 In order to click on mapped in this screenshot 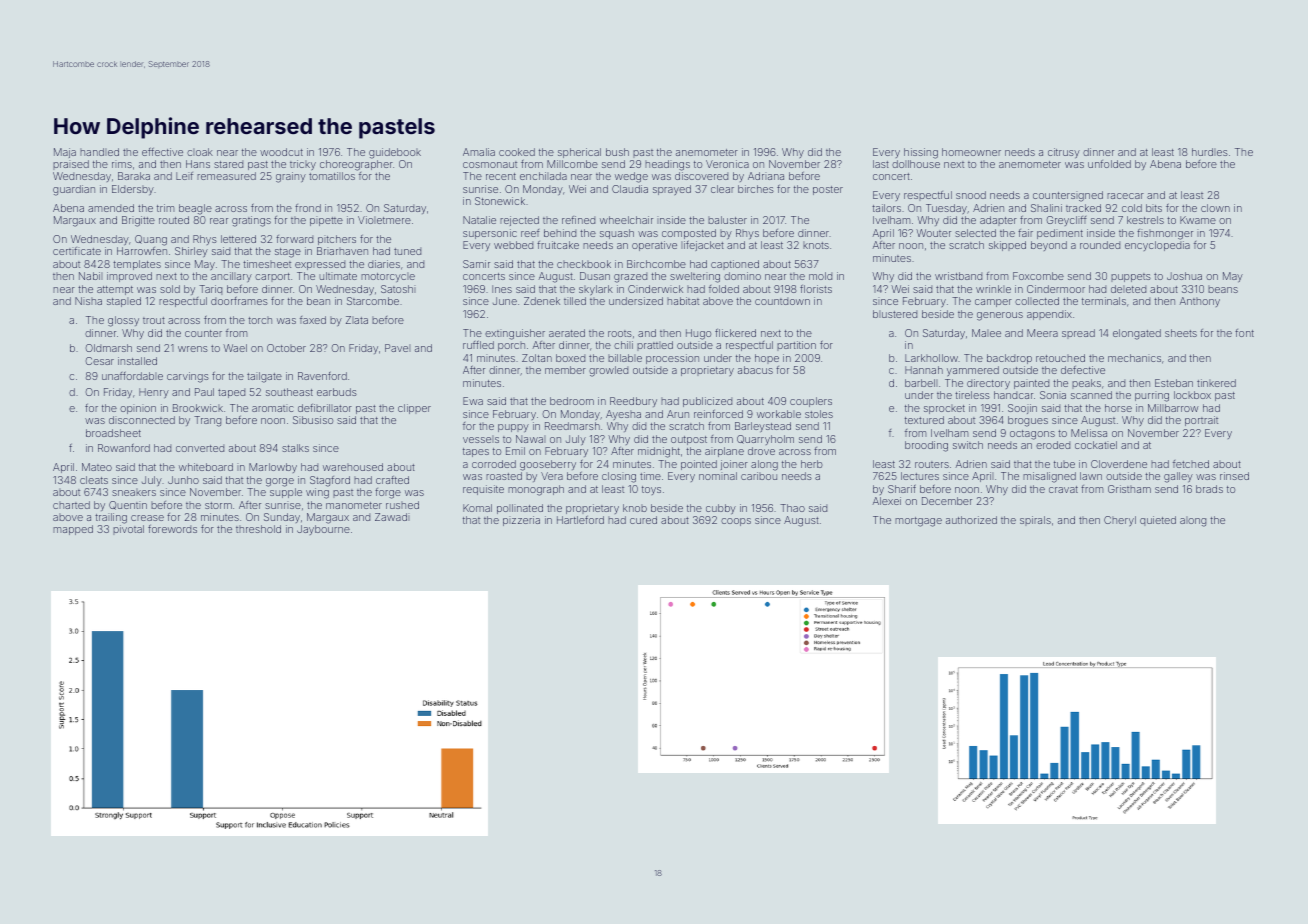, I will do `click(73, 530)`.
